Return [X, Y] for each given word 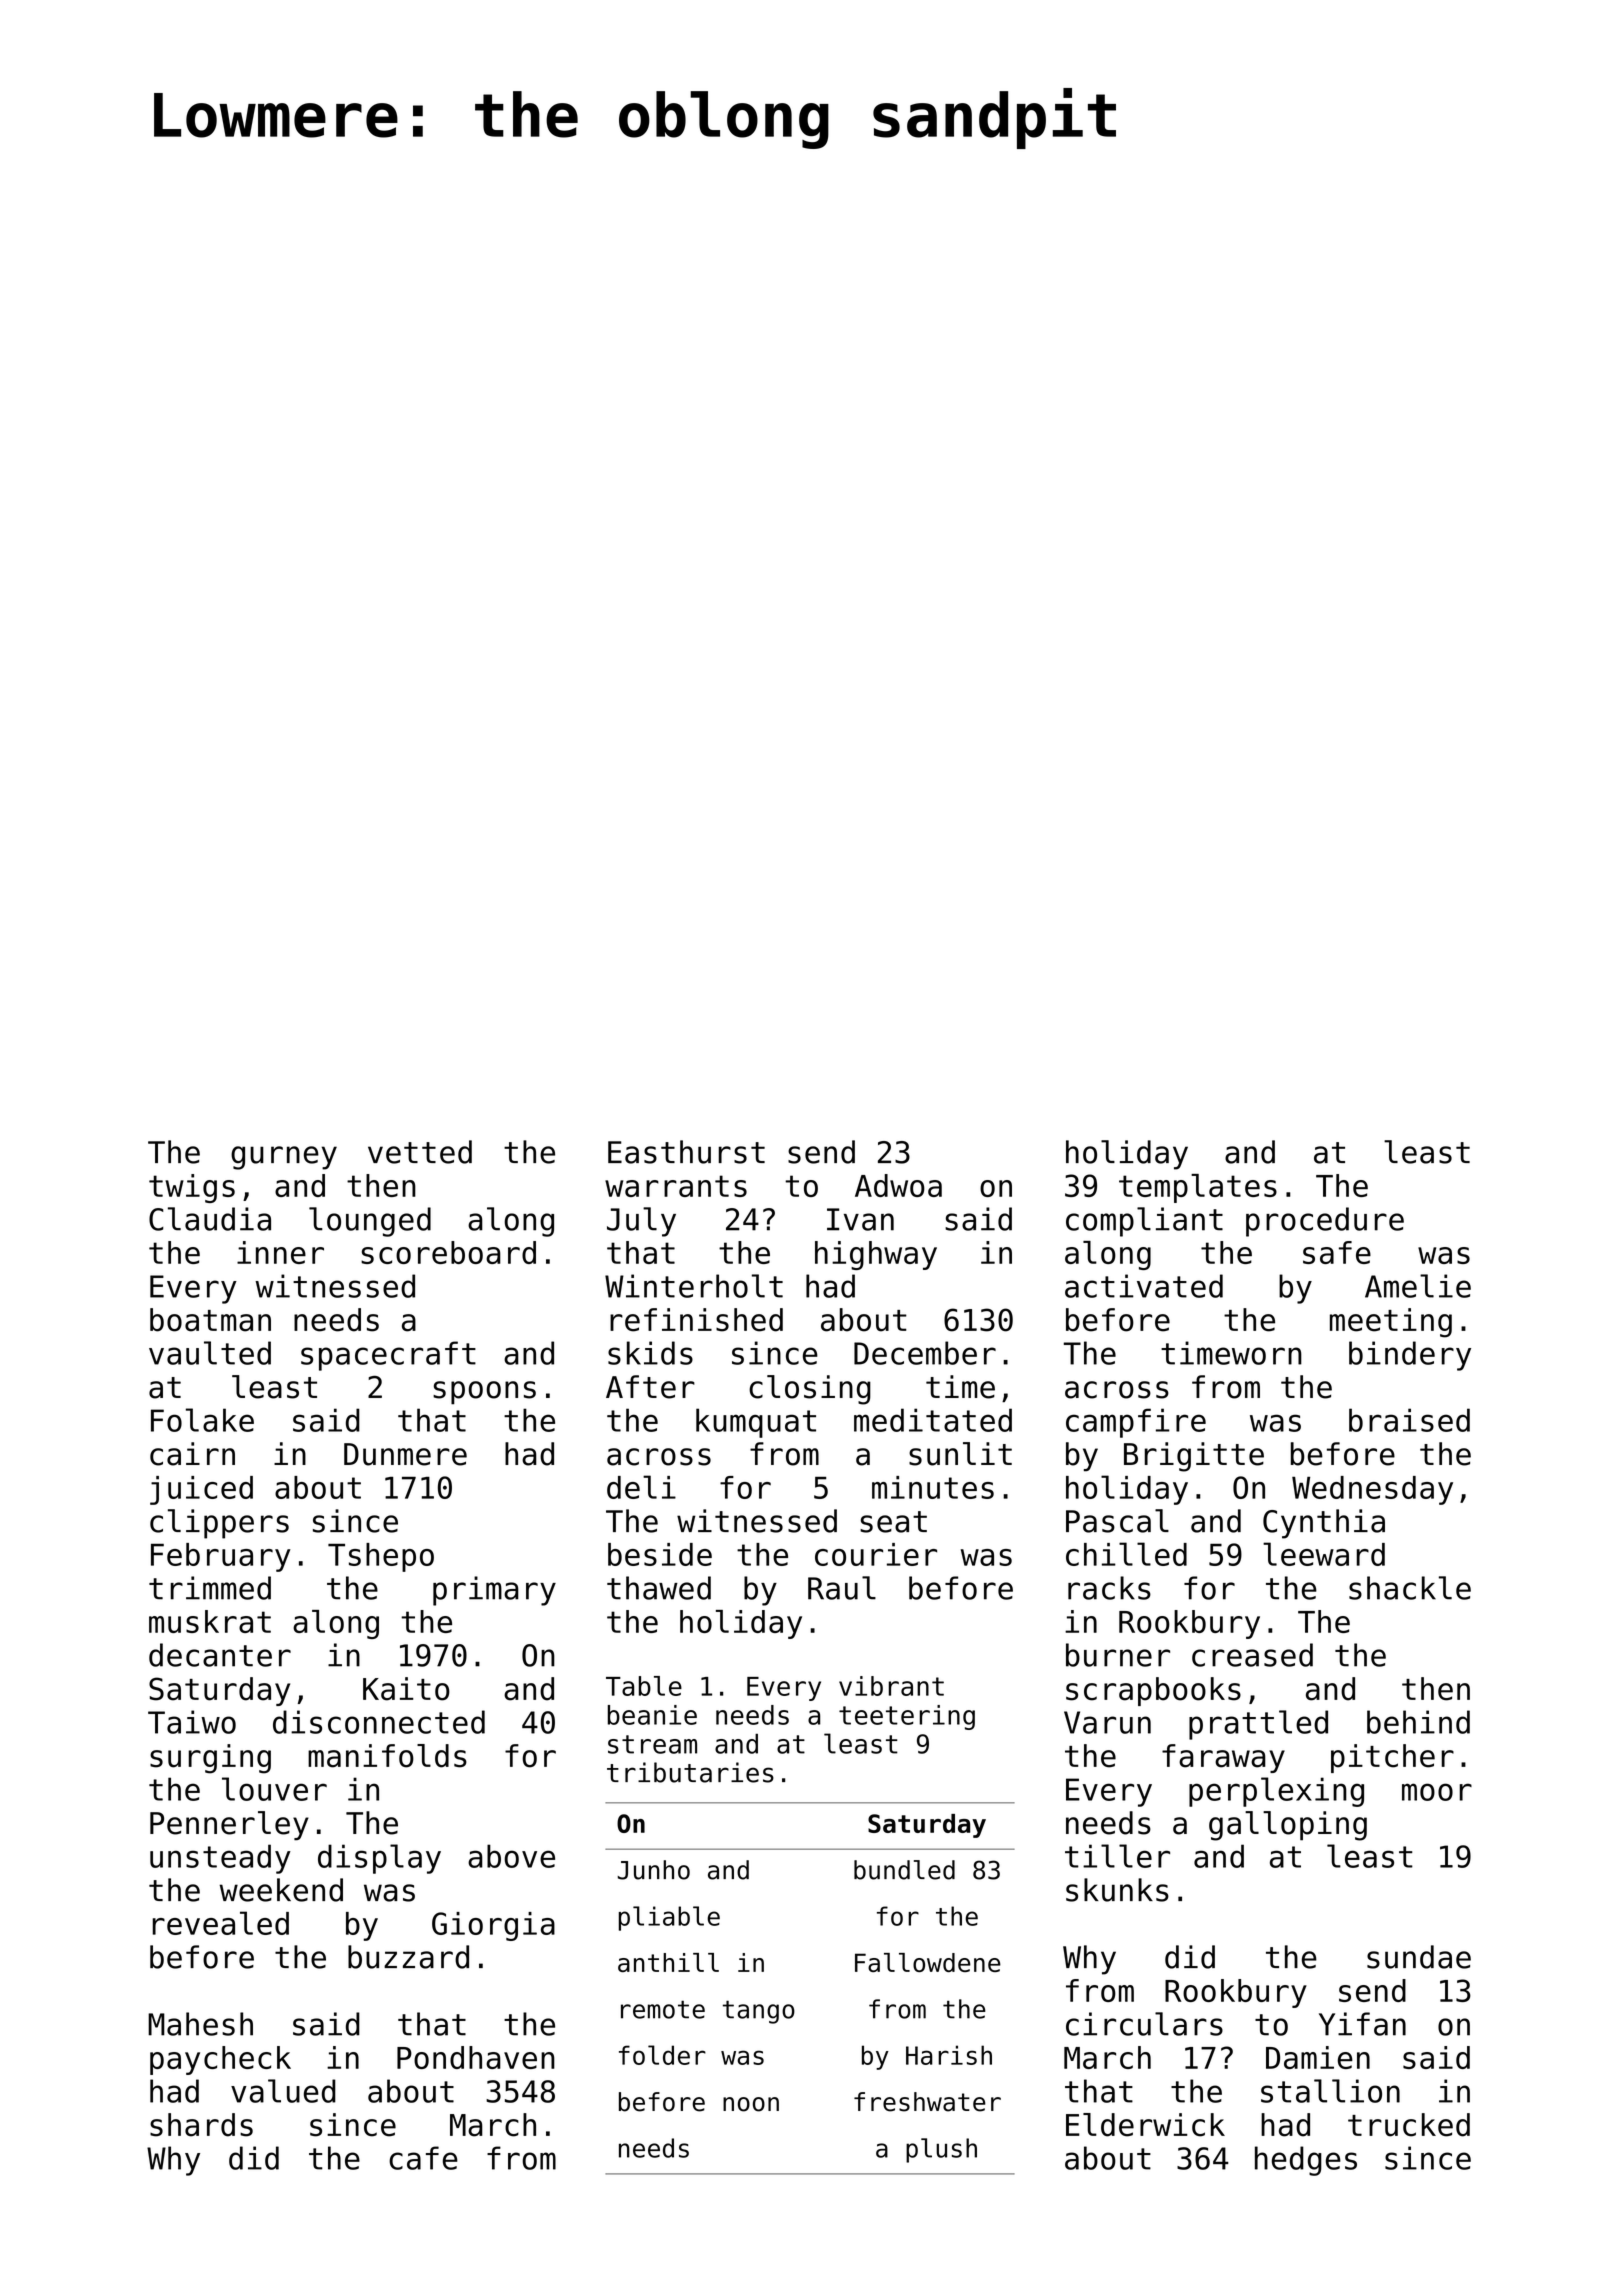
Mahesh [200, 2024]
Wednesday [1372, 1490]
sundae [1419, 1957]
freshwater [927, 2102]
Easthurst [686, 1152]
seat [893, 1522]
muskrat [210, 1621]
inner [280, 1252]
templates [1198, 1188]
